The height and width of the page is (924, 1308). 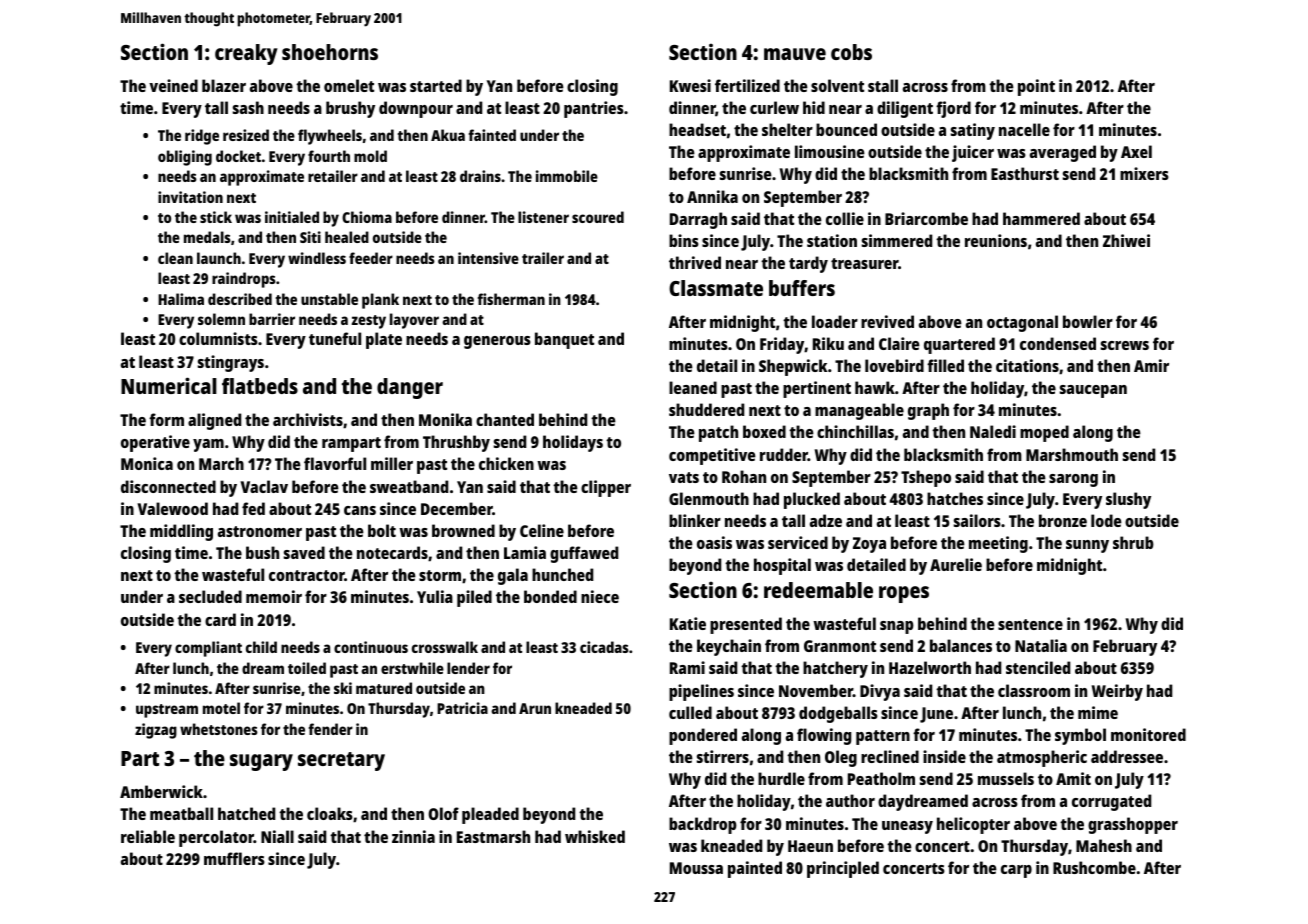 What do you see at coordinates (1094, 867) in the page?
I see `Rushcombe` at bounding box center [1094, 867].
